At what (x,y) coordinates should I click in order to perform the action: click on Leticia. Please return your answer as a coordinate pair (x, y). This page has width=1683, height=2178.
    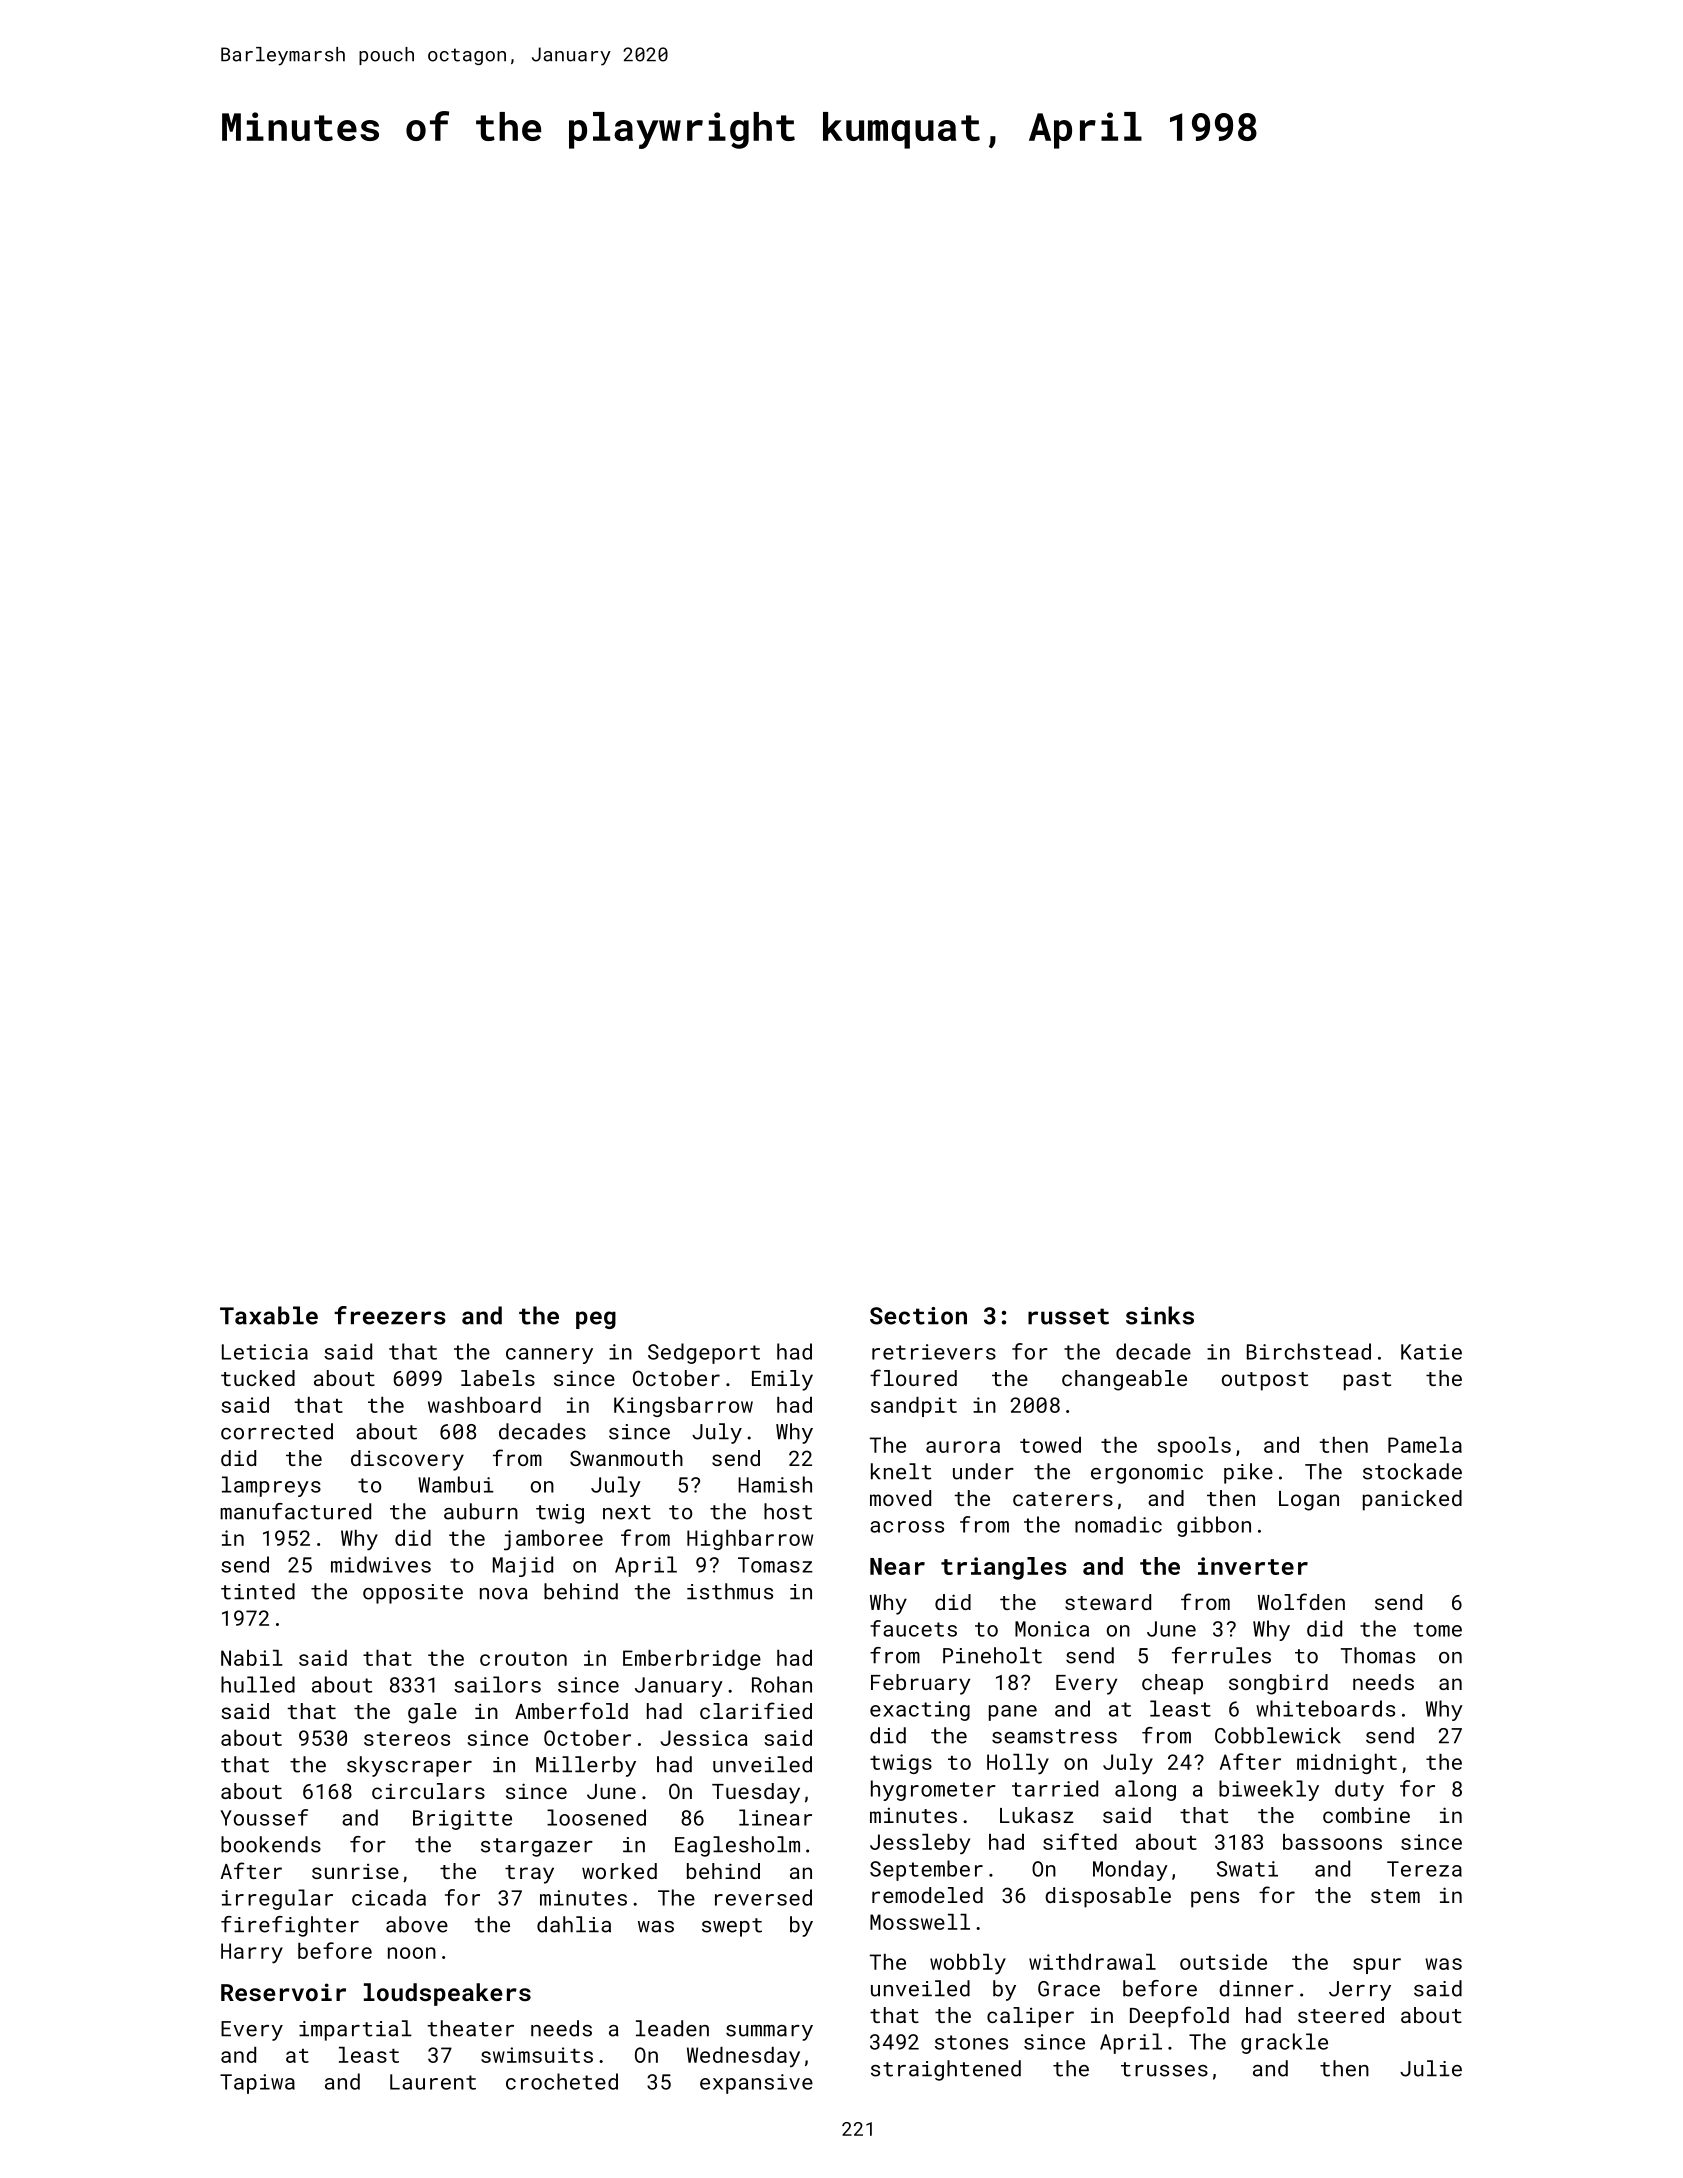
    Looking at the image, I should click on (265, 1352).
